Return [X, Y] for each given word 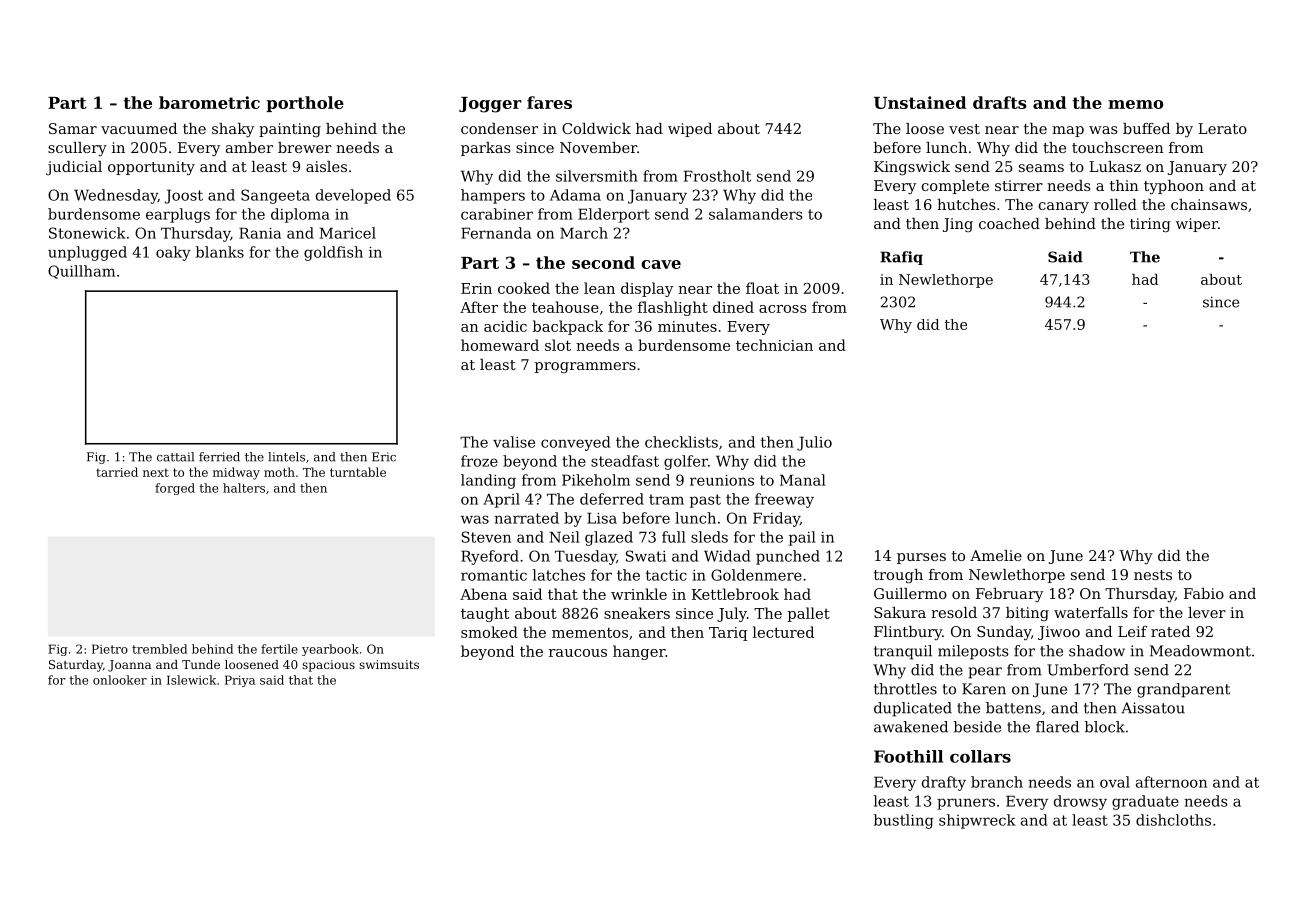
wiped [690, 130]
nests [1153, 575]
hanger [639, 652]
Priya [240, 681]
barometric [209, 102]
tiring [1150, 225]
